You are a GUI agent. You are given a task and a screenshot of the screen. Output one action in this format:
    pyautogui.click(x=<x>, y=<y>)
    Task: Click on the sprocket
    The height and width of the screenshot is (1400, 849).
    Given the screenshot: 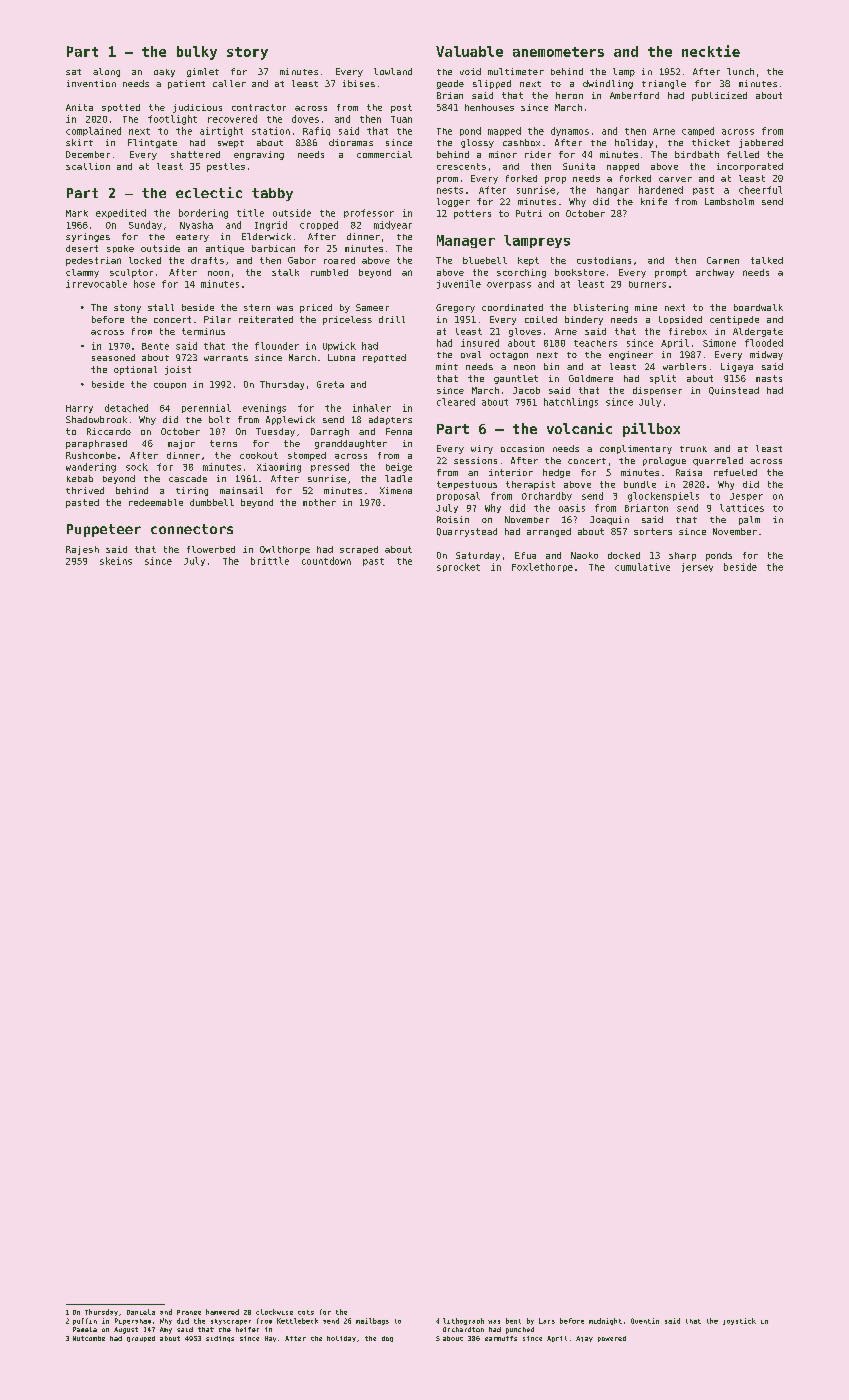 What is the action you would take?
    pyautogui.click(x=458, y=567)
